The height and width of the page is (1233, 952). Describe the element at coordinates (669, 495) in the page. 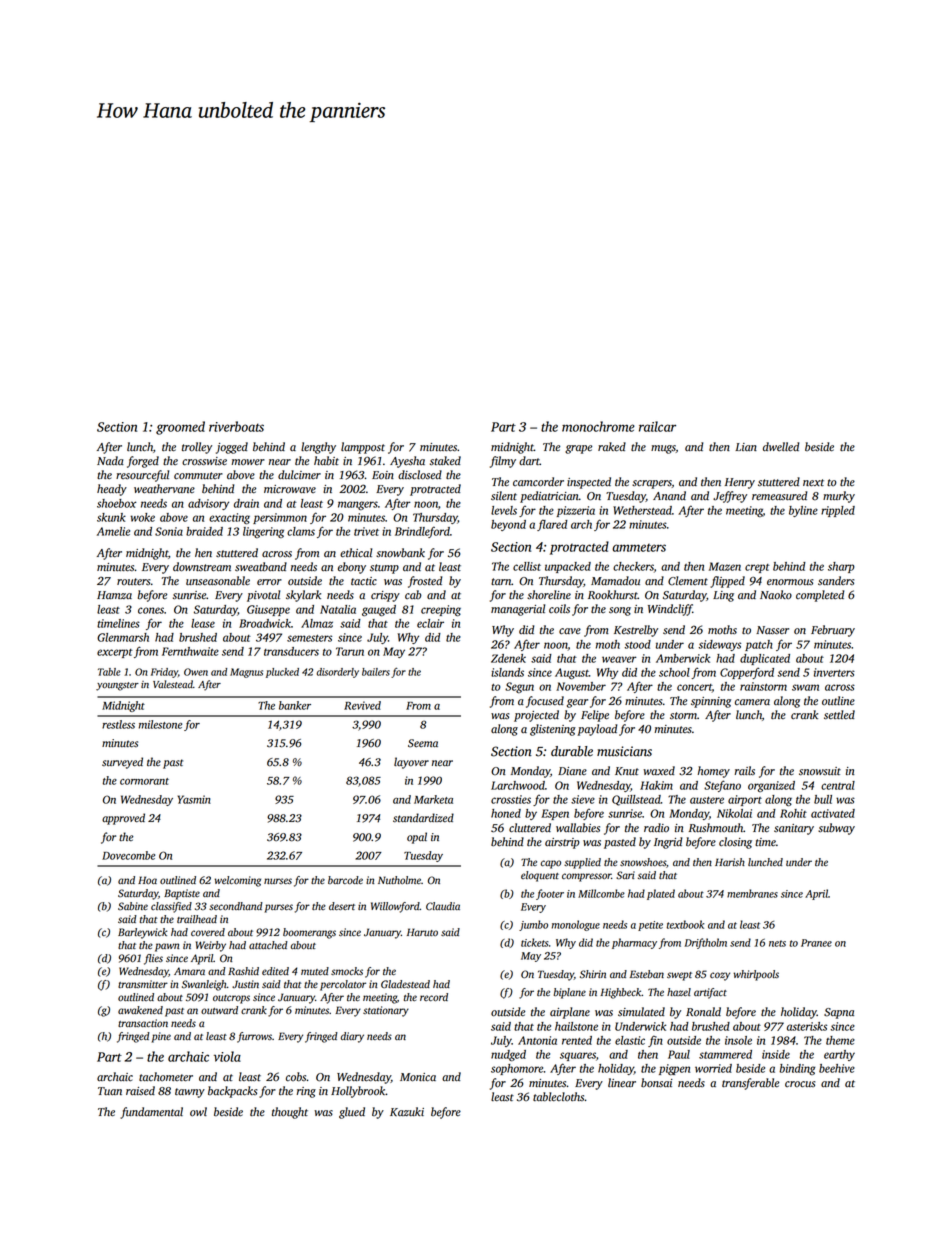

I see `Anand` at that location.
